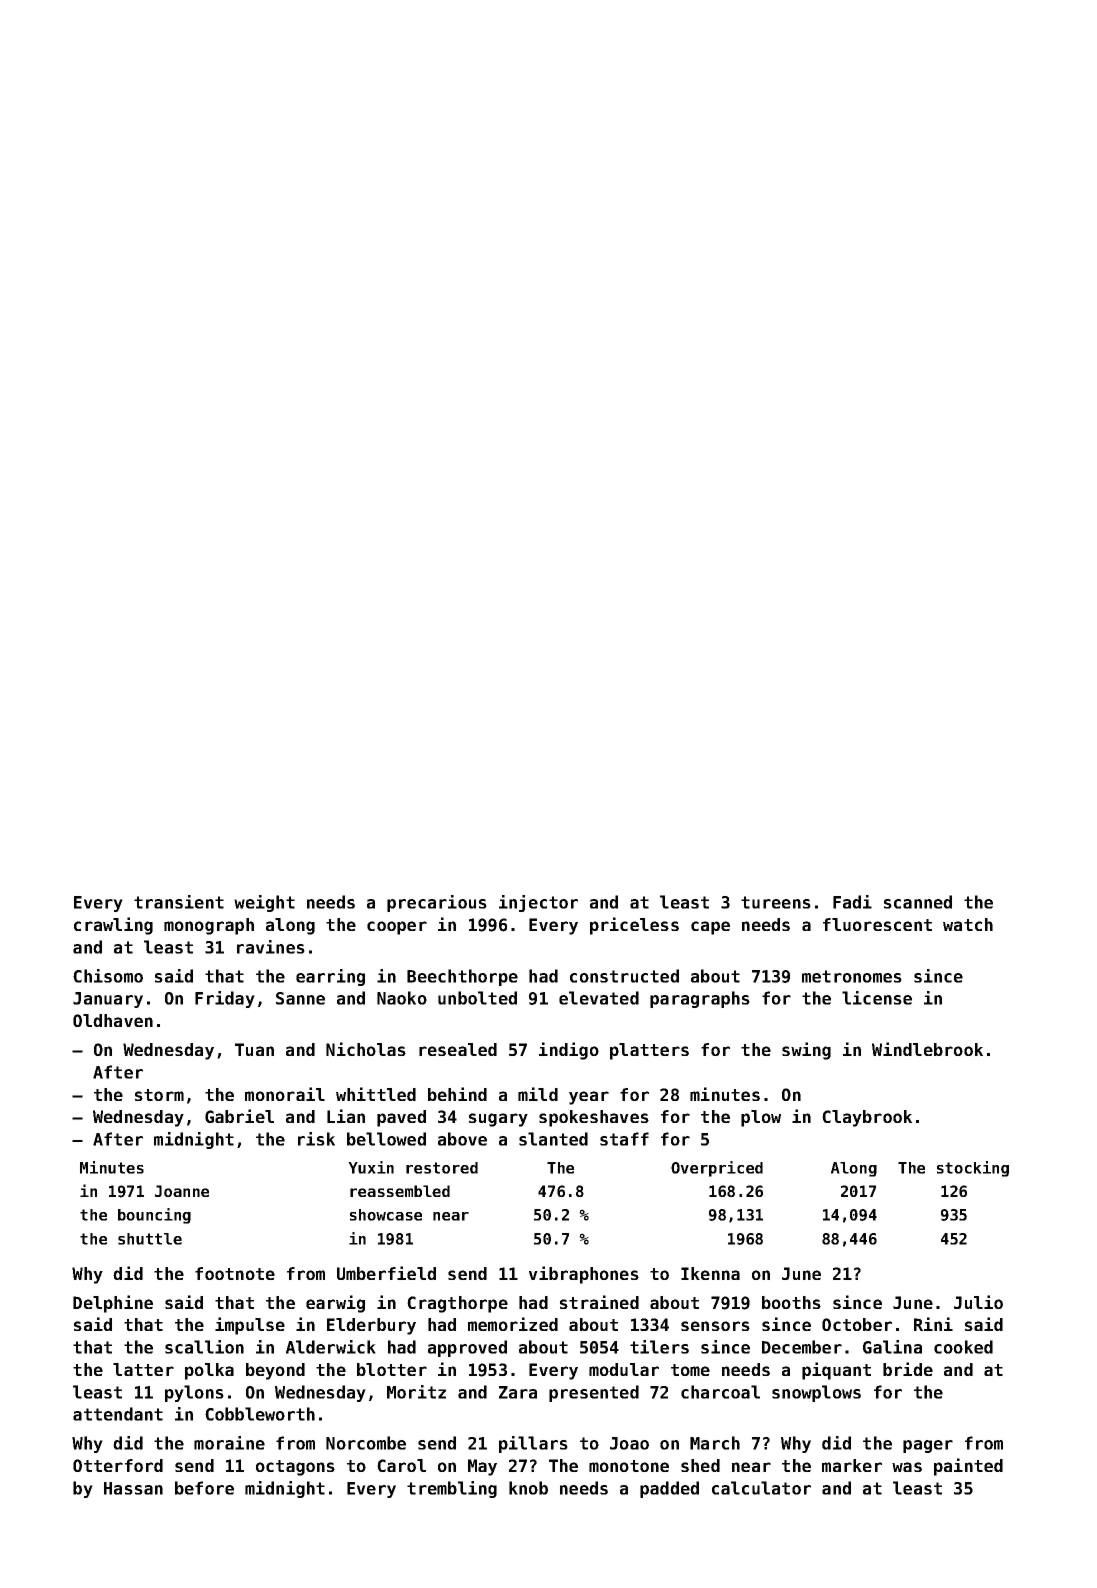  Describe the element at coordinates (907, 1467) in the page. I see `was` at that location.
